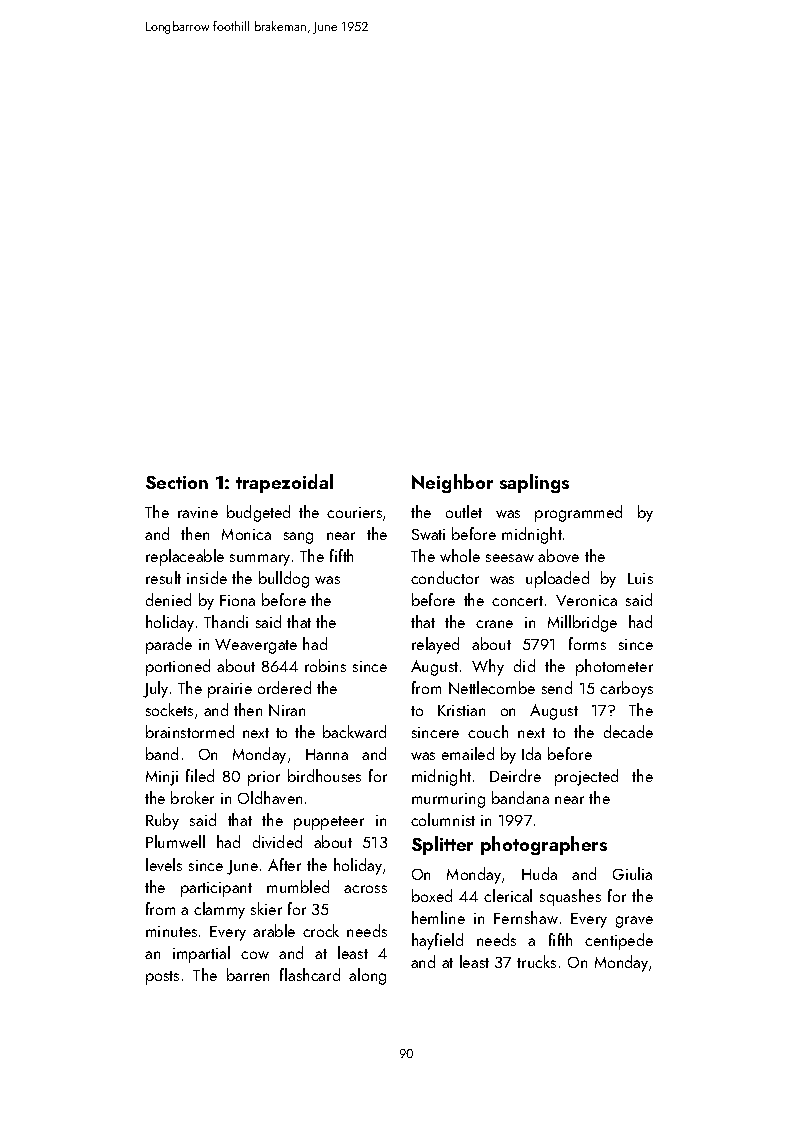 This screenshot has width=799, height=1133. Describe the element at coordinates (640, 578) in the screenshot. I see `Luis` at that location.
